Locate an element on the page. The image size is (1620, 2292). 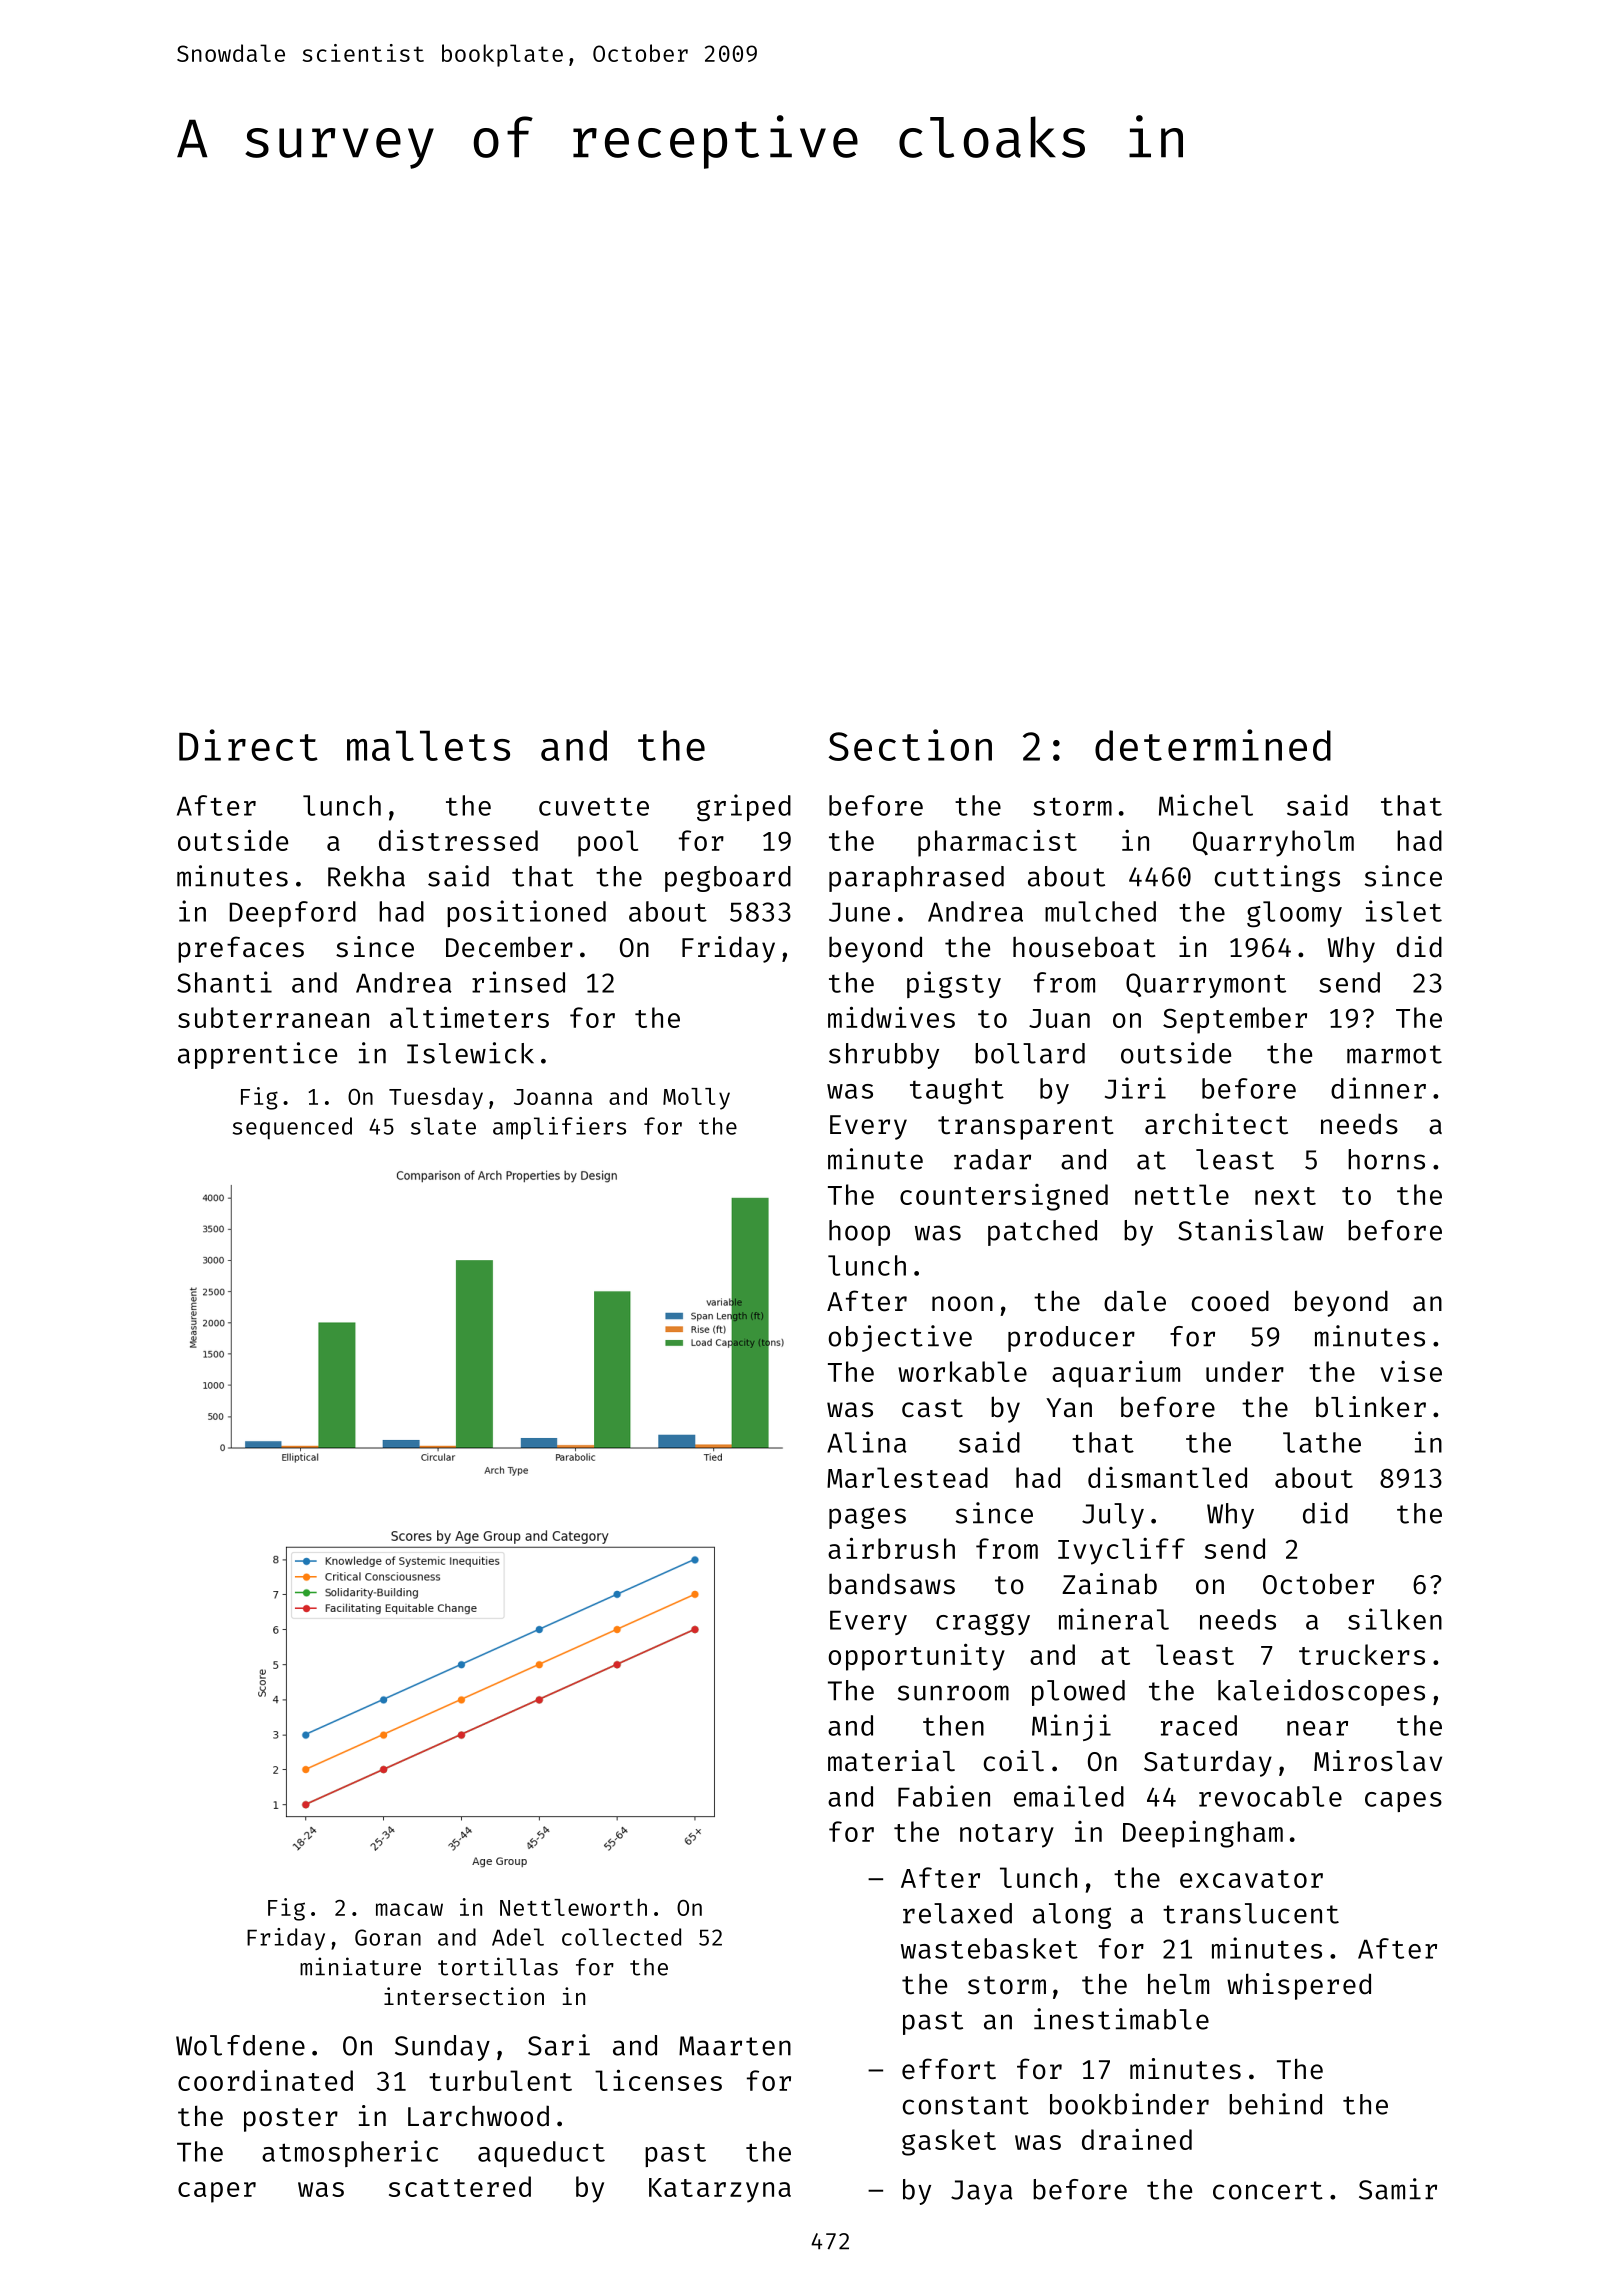
Katarzyna is located at coordinates (720, 2190).
